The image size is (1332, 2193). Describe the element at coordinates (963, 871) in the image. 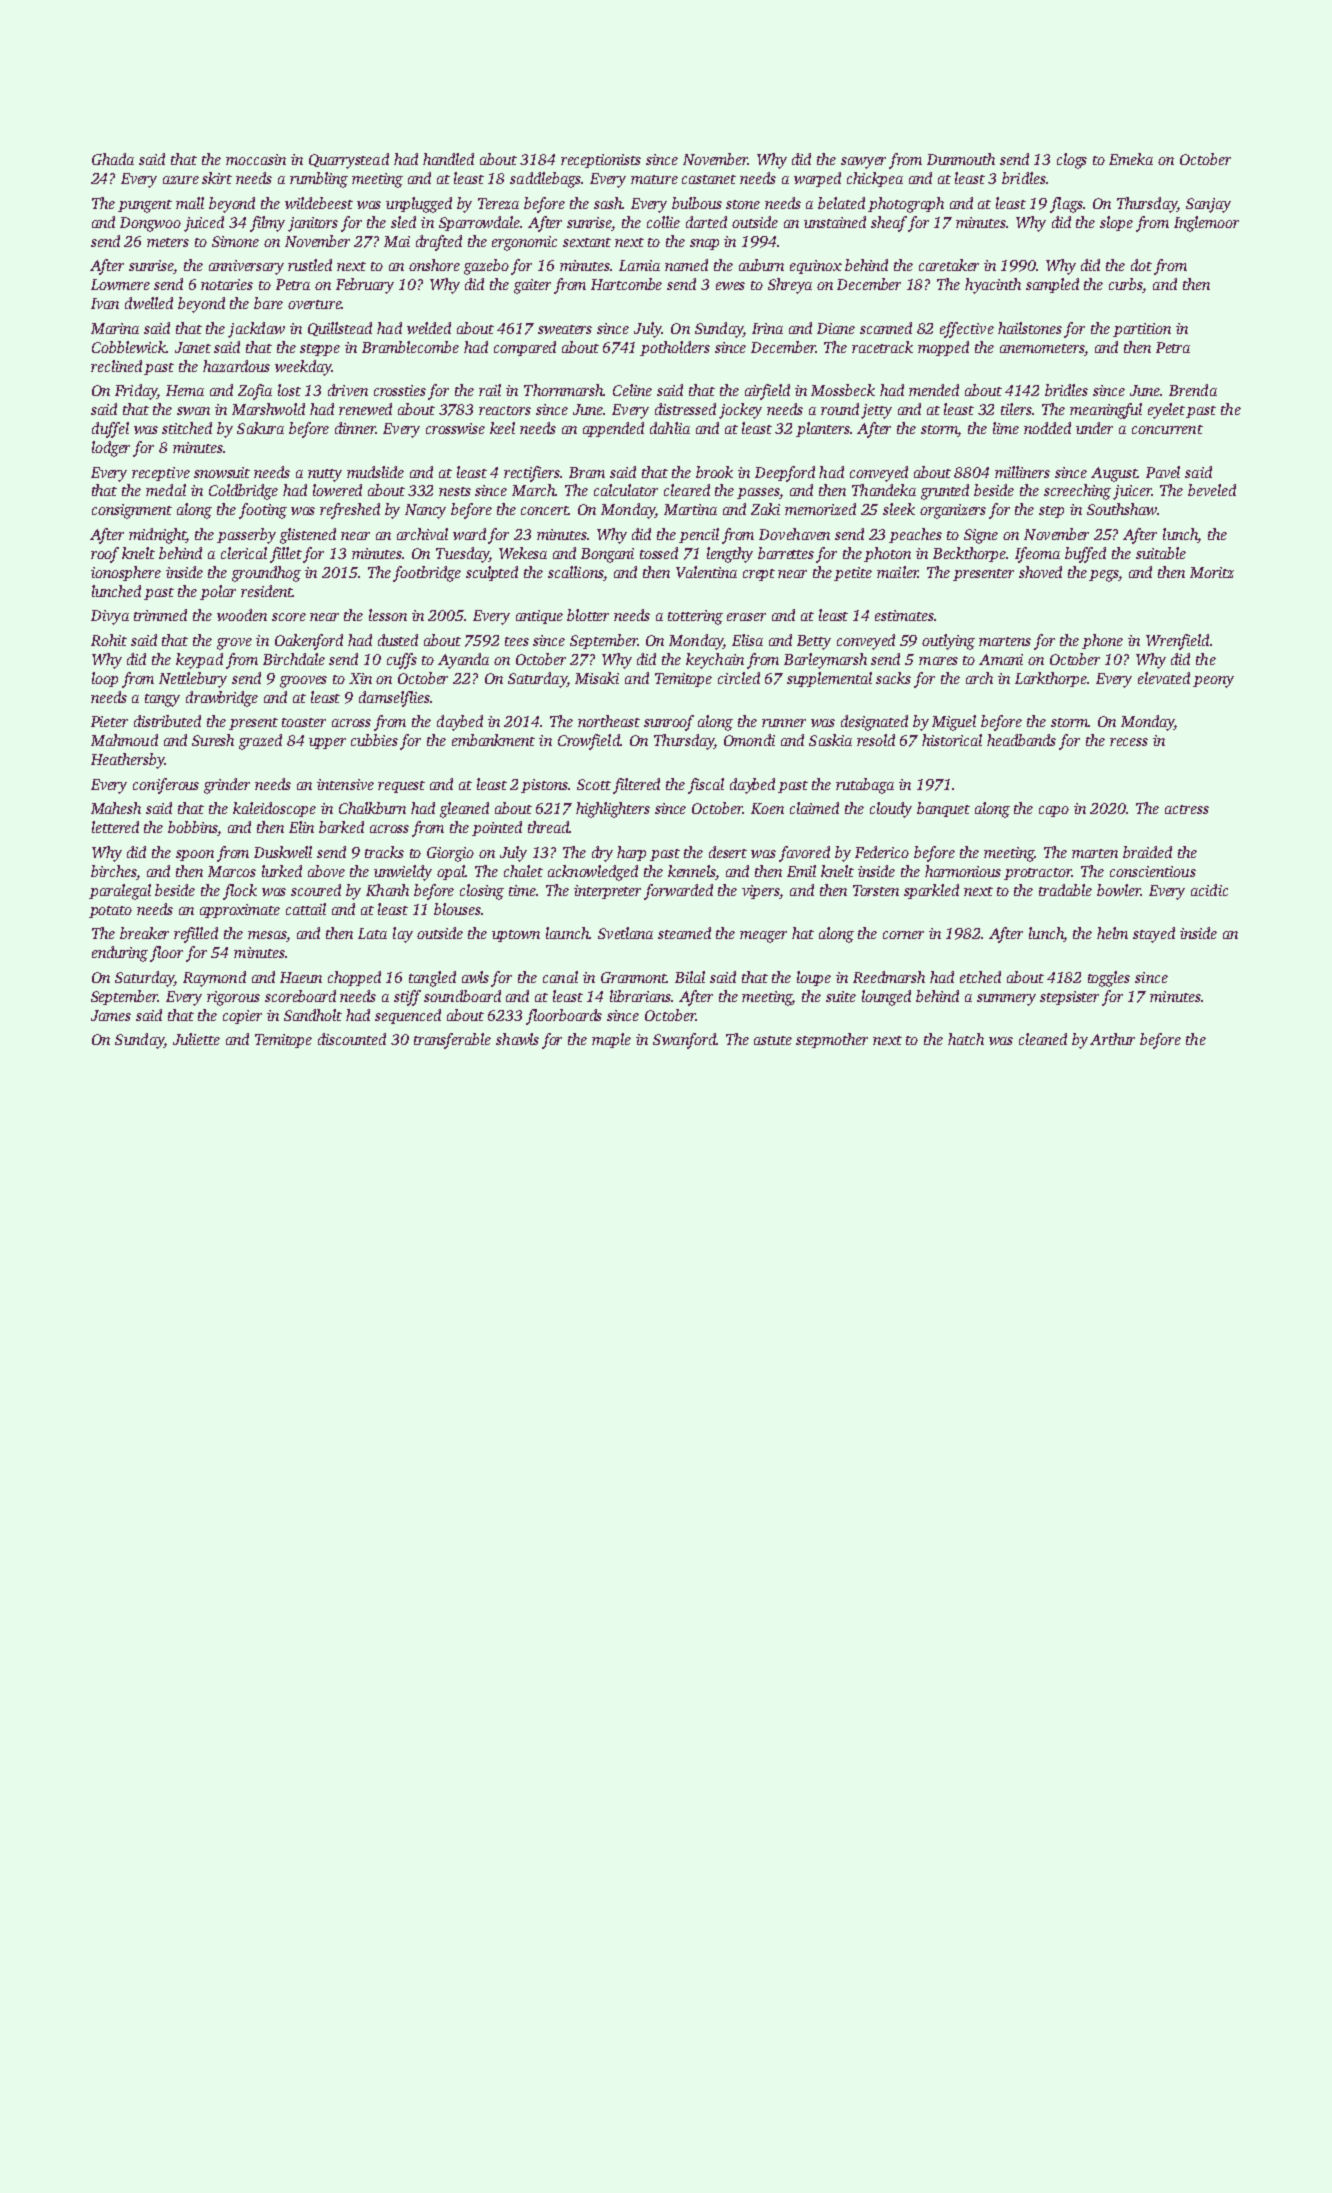

I see `harmonious` at that location.
